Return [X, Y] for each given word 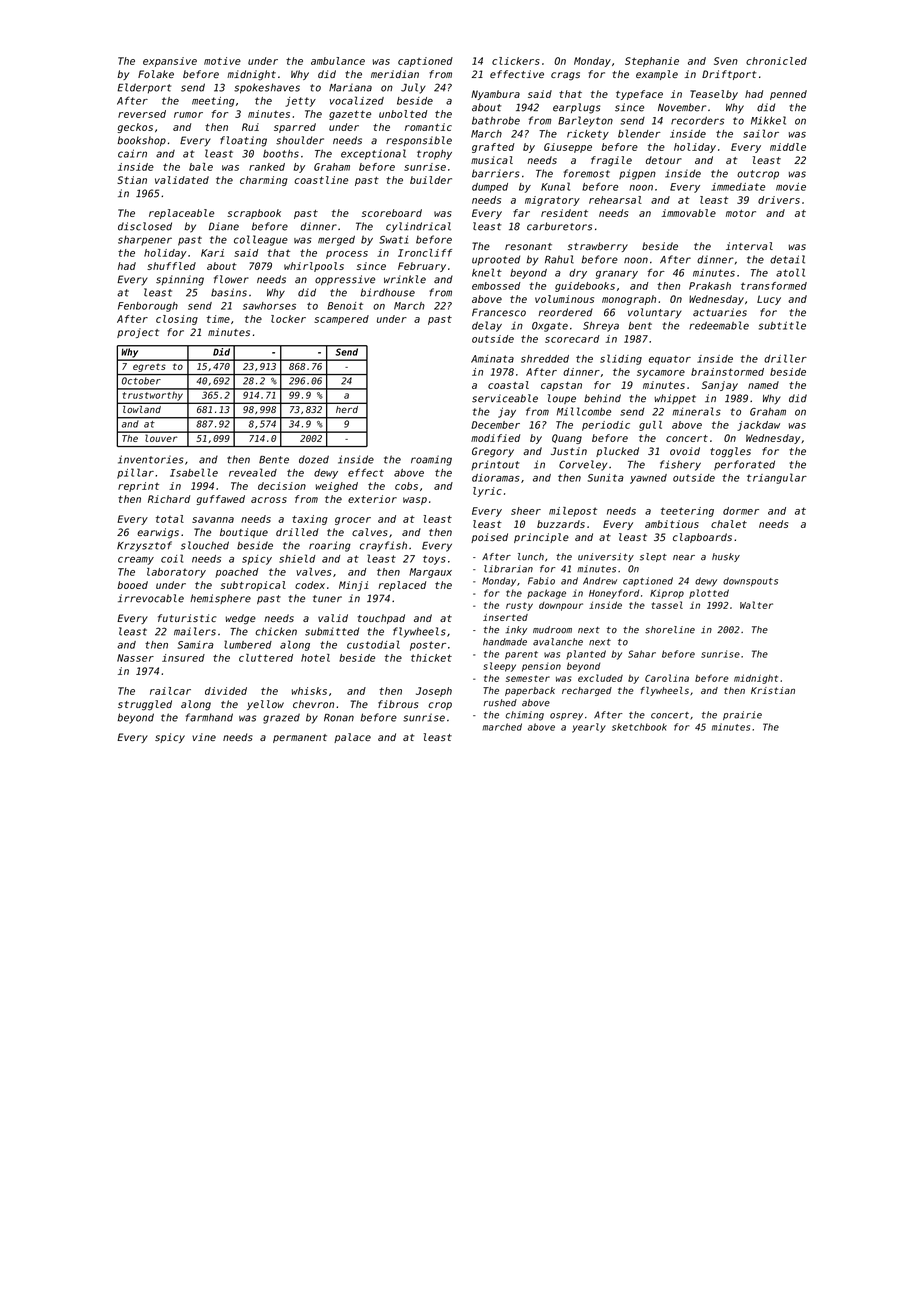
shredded [545, 359]
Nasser [135, 658]
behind [602, 398]
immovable [688, 213]
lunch [531, 557]
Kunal [555, 186]
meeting [213, 102]
